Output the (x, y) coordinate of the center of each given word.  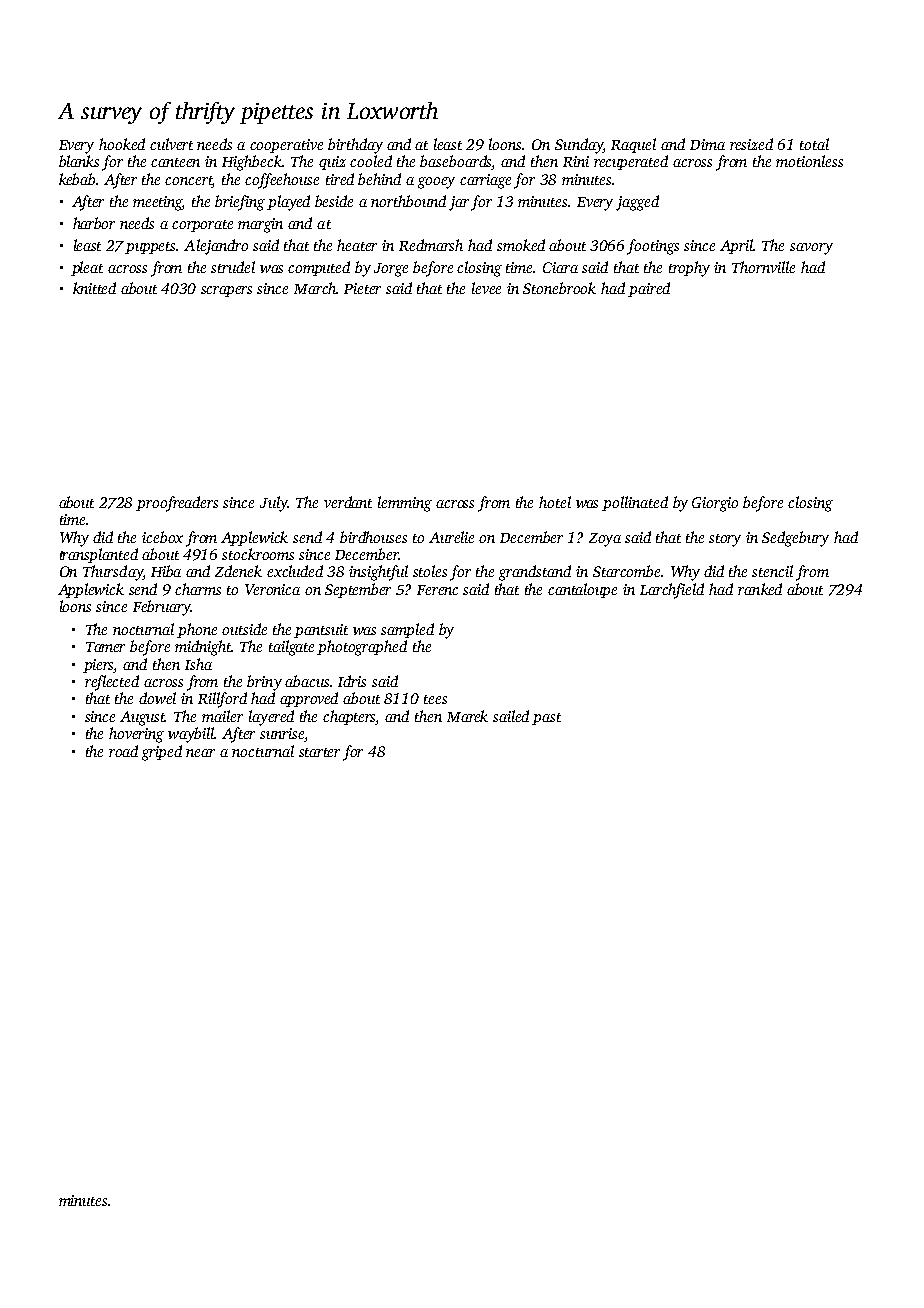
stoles (430, 571)
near (200, 753)
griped (162, 753)
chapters (350, 717)
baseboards (456, 162)
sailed (511, 716)
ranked (760, 589)
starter (319, 752)
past (546, 719)
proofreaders (177, 504)
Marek (467, 716)
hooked (122, 144)
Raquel (633, 145)
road (123, 751)
